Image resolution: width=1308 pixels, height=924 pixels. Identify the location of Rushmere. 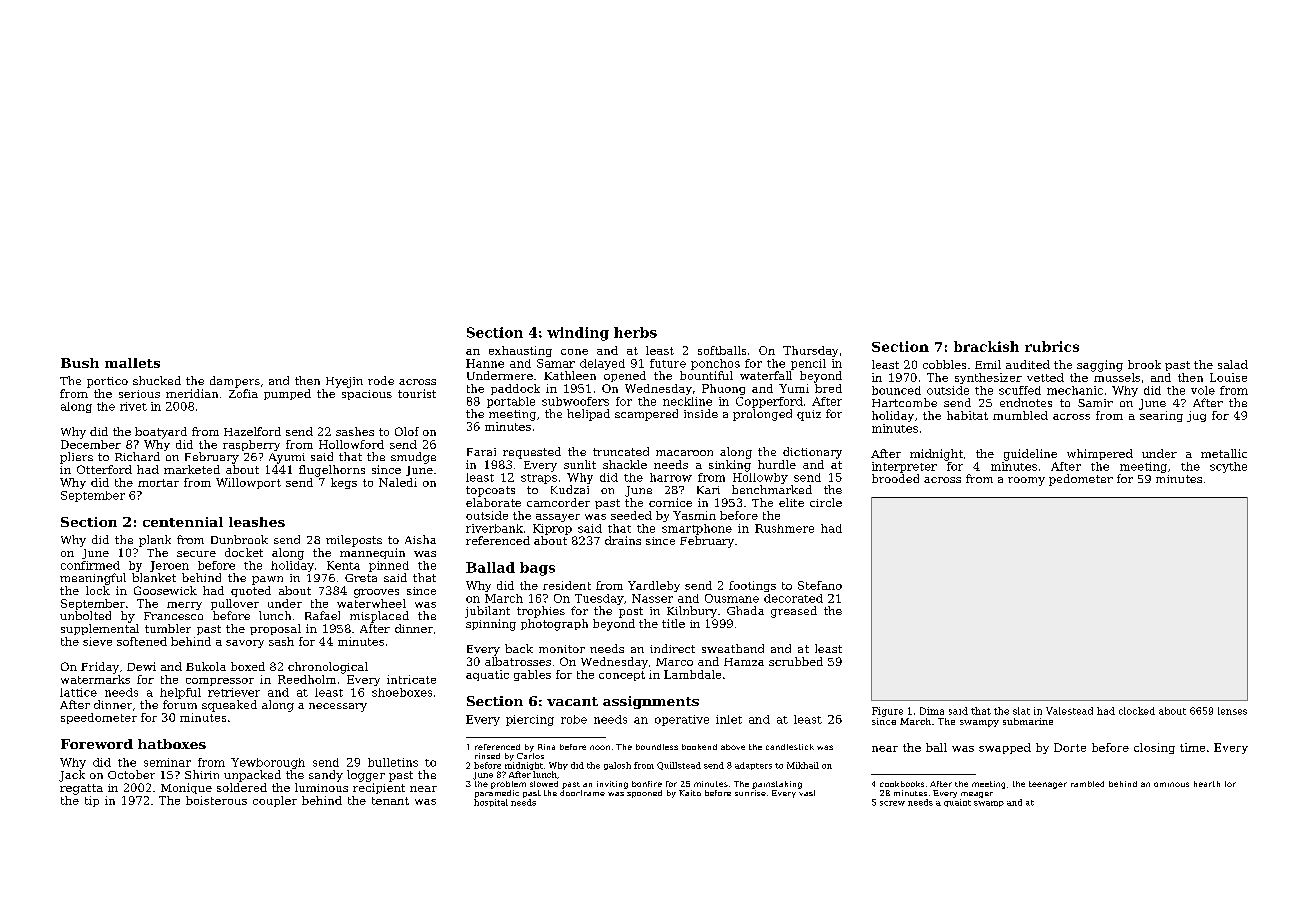
(784, 528).
